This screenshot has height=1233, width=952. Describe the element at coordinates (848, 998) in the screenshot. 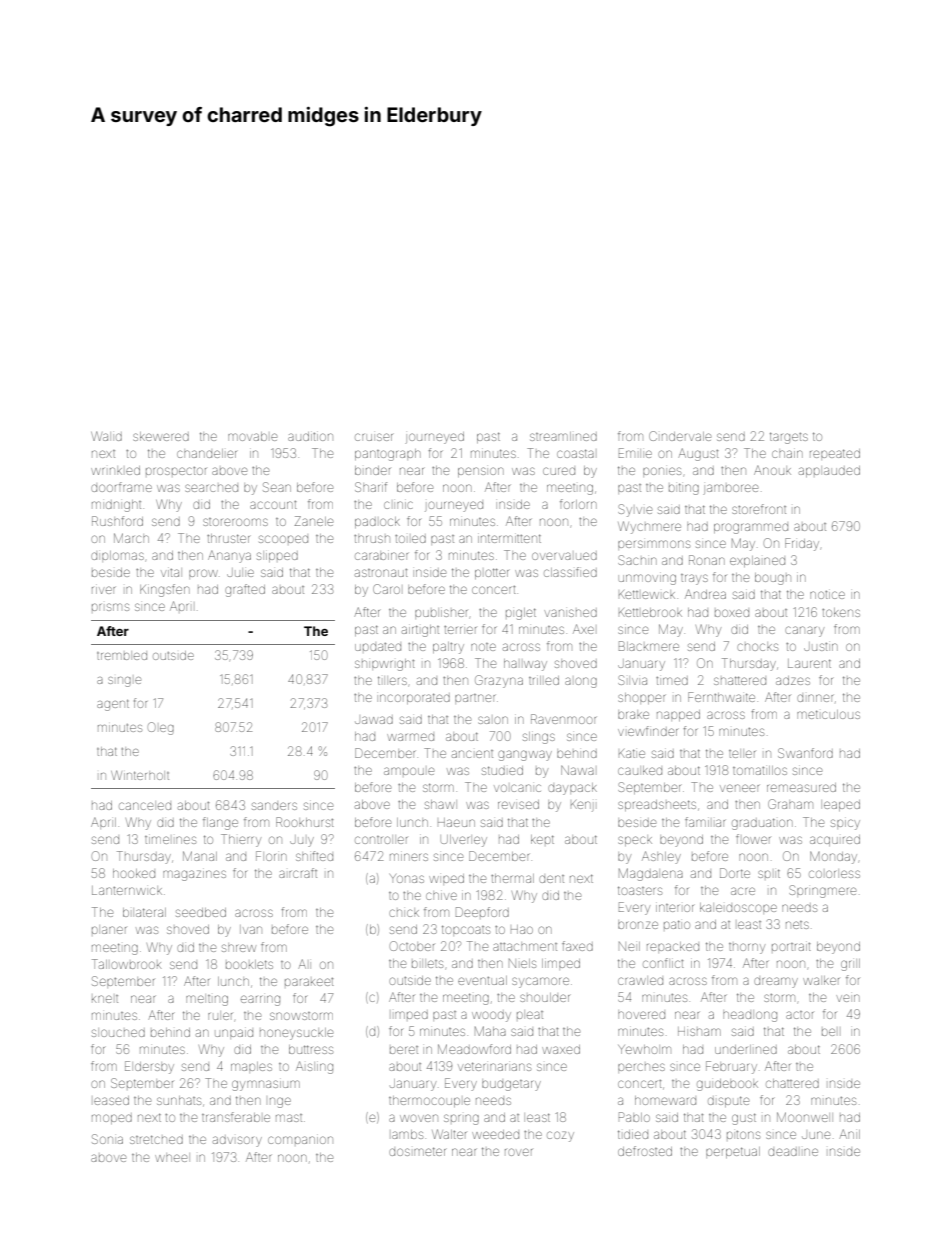

I see `vein` at that location.
